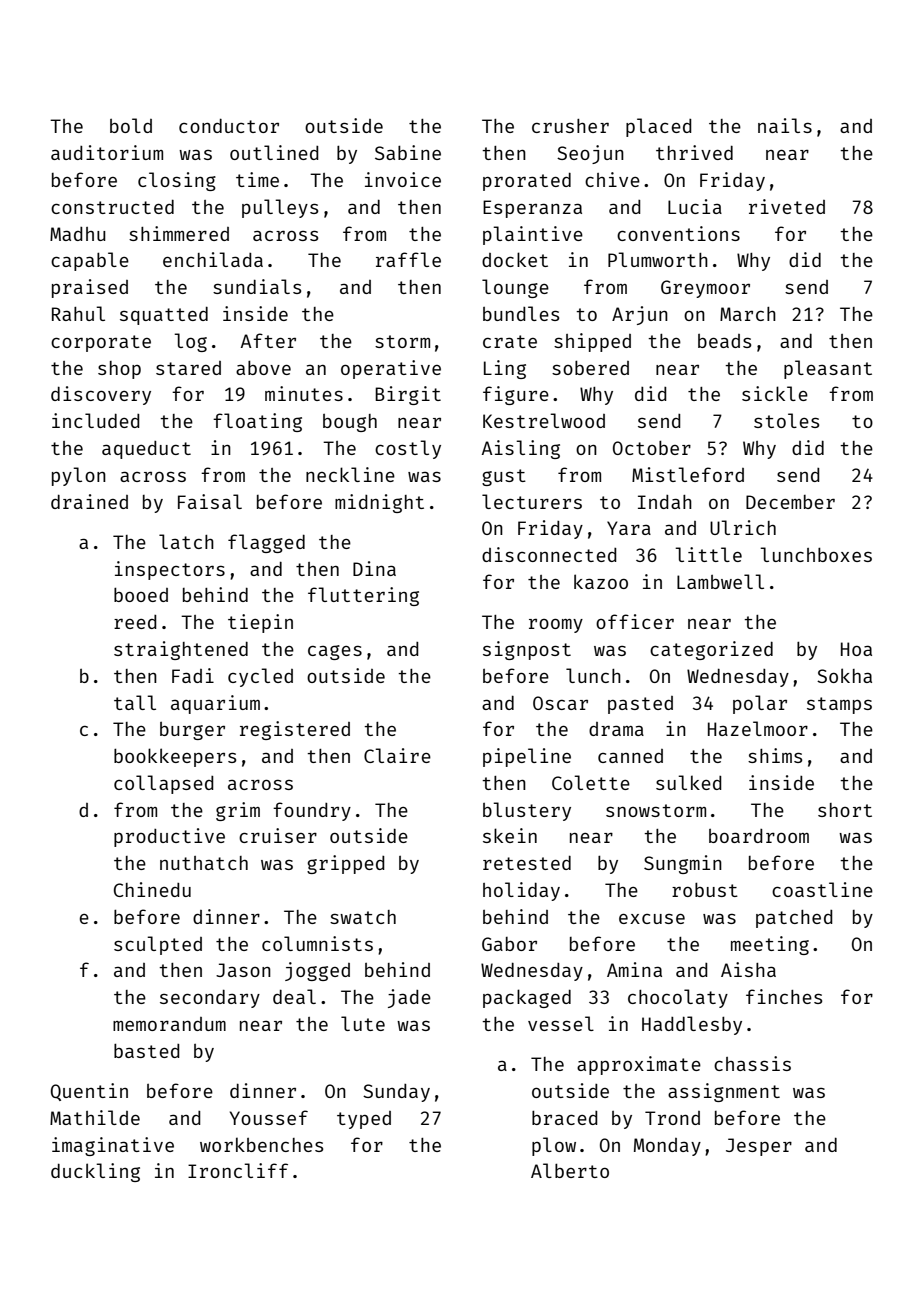  I want to click on December, so click(790, 502).
